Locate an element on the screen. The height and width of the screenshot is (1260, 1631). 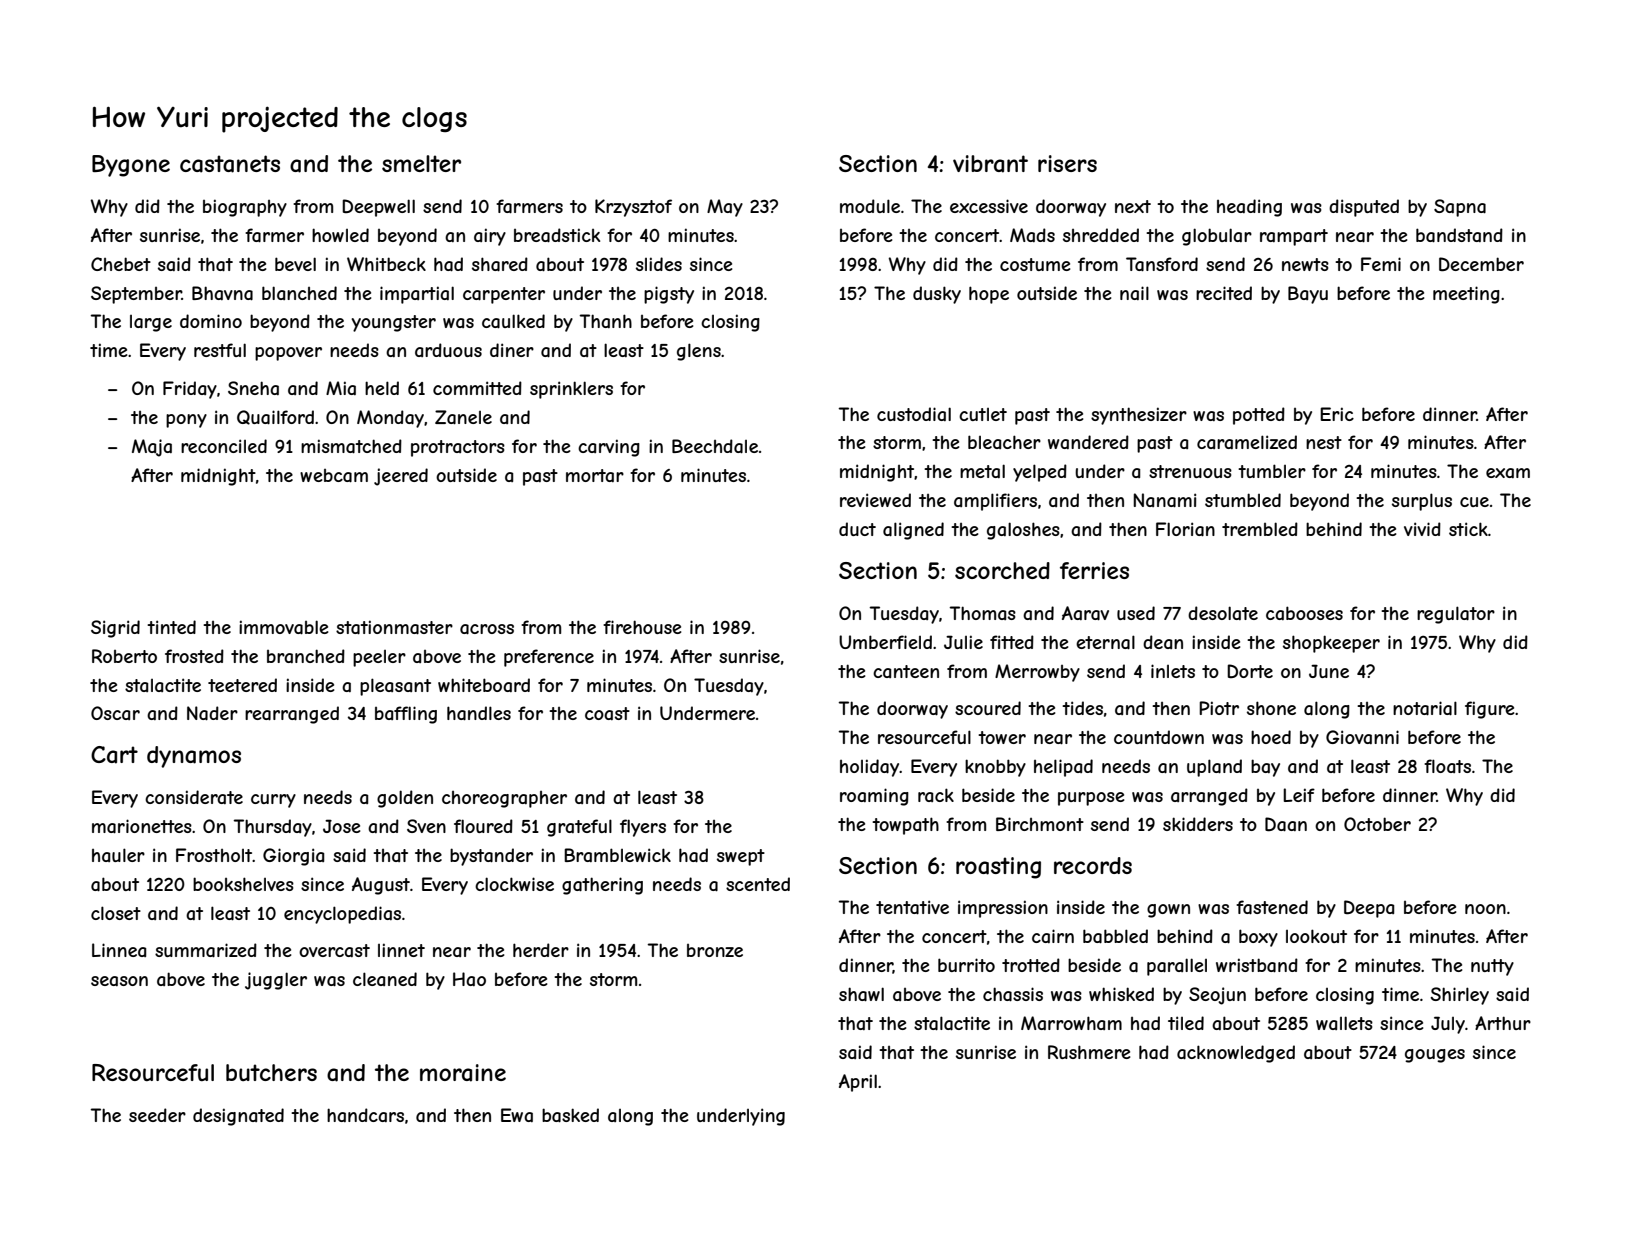
holiday is located at coordinates (870, 768).
